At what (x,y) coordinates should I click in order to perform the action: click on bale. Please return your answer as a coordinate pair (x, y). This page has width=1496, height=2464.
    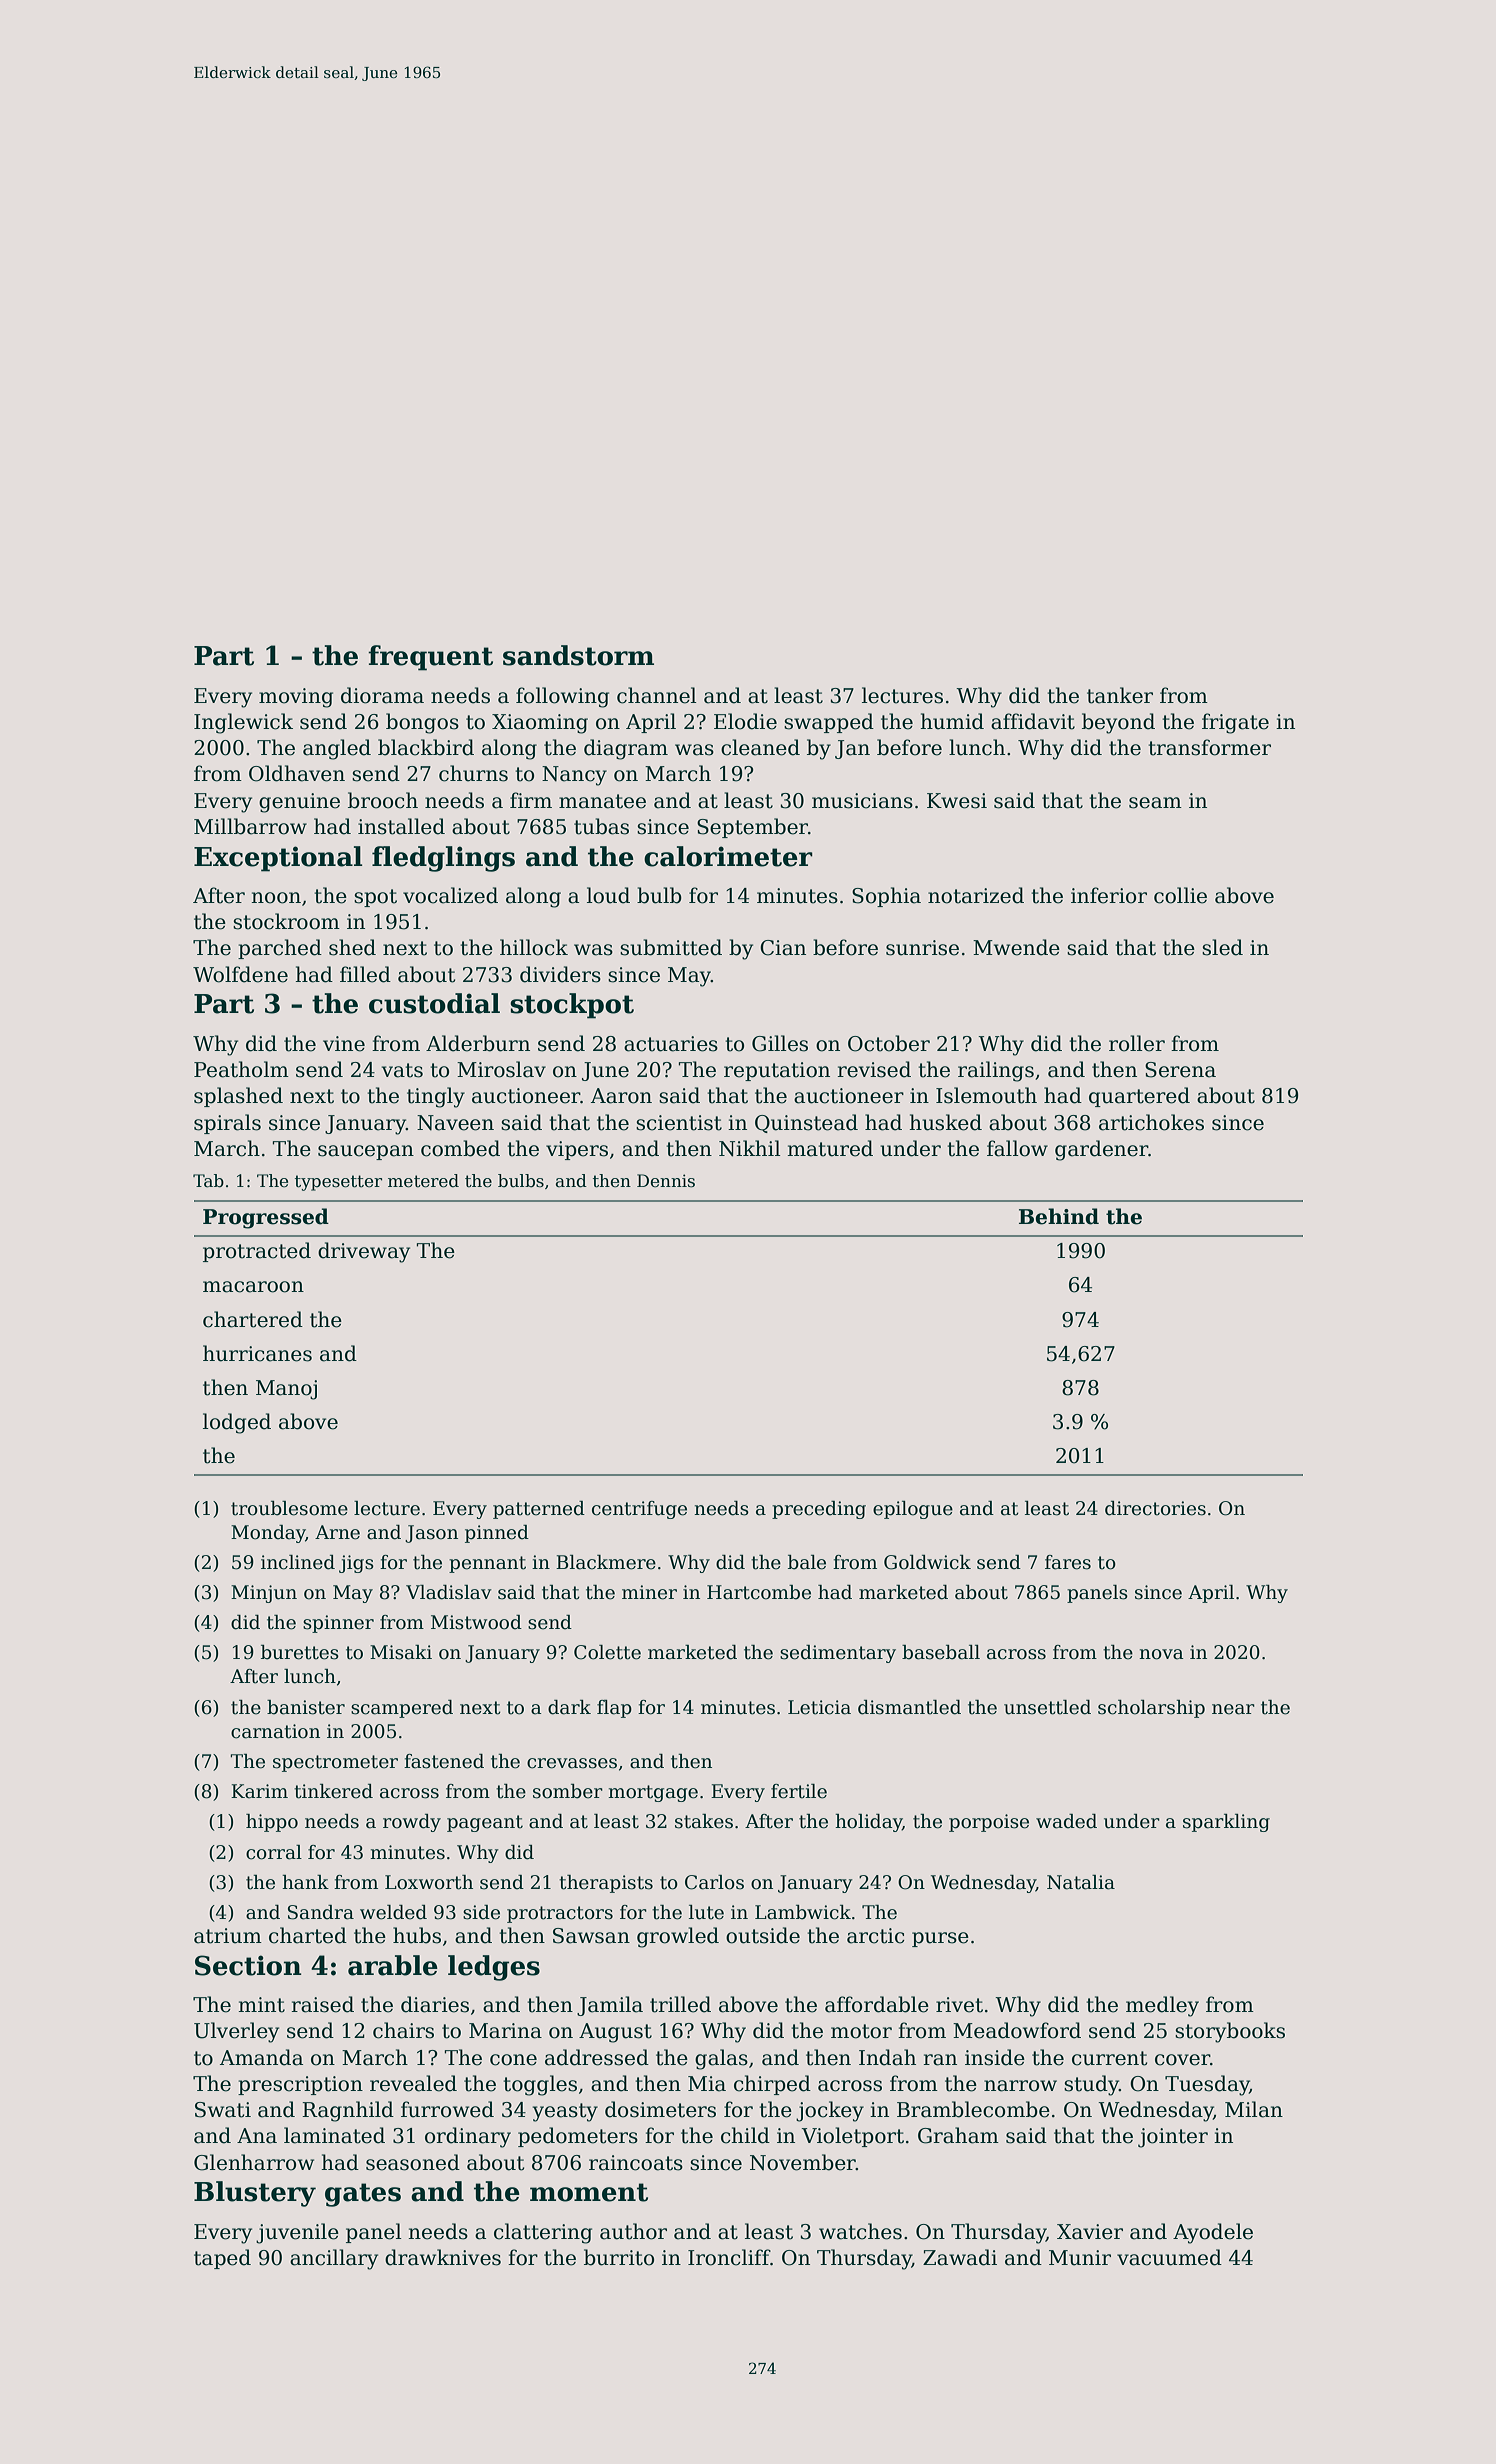
    Looking at the image, I should click on (807, 1562).
